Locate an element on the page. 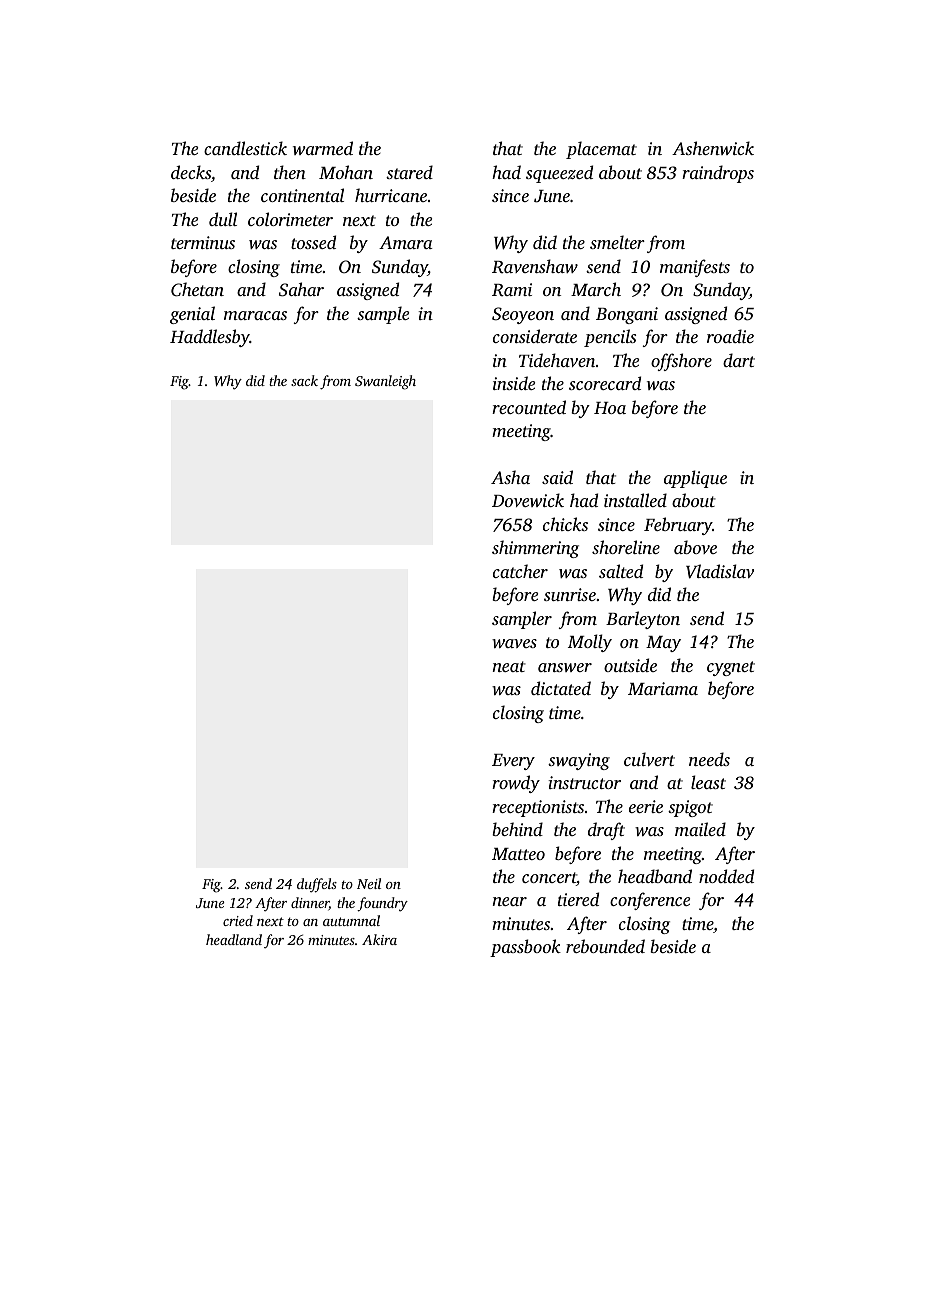 This page has width=925, height=1313. near is located at coordinates (510, 901).
